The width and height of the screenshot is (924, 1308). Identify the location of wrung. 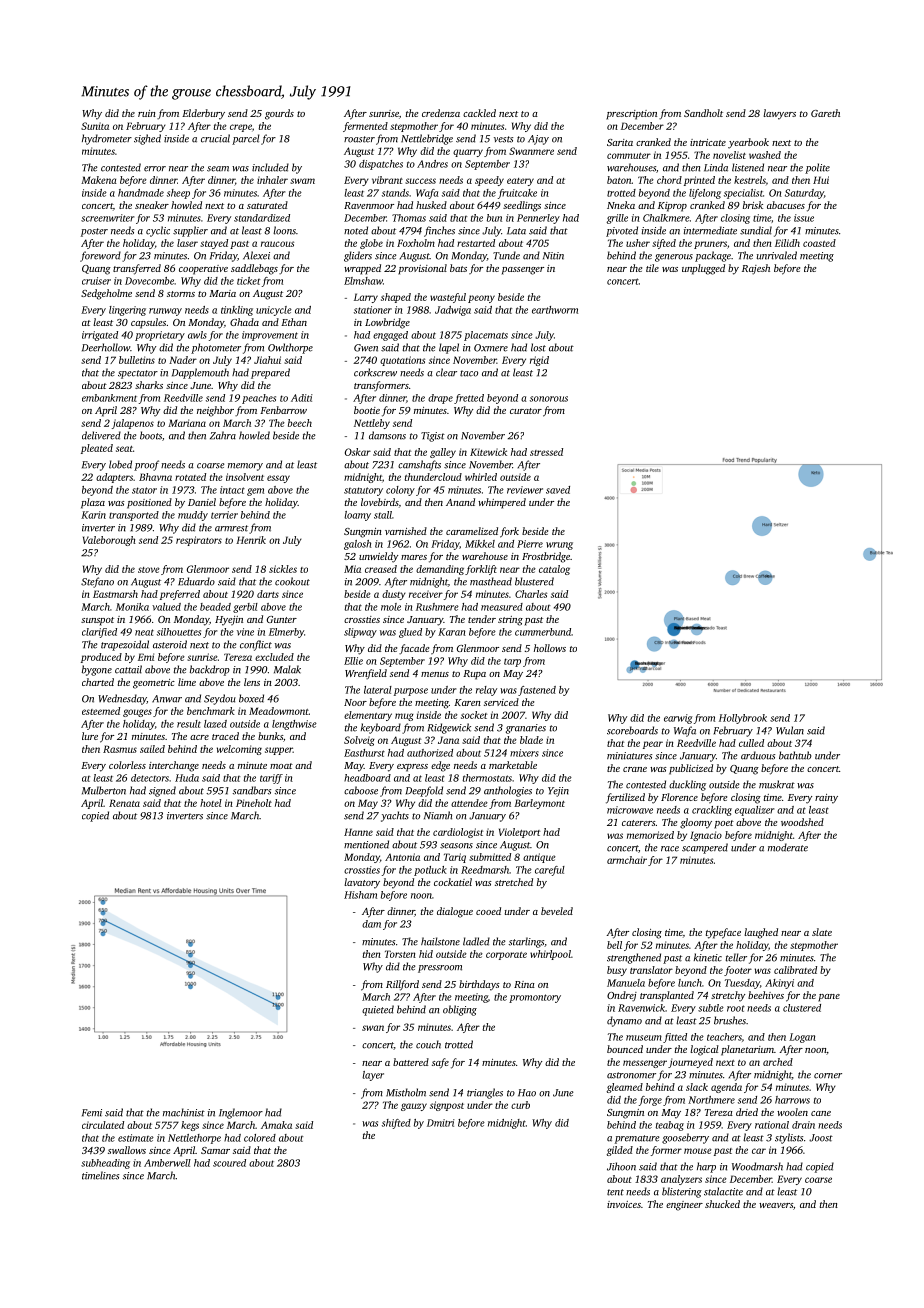
(559, 546).
